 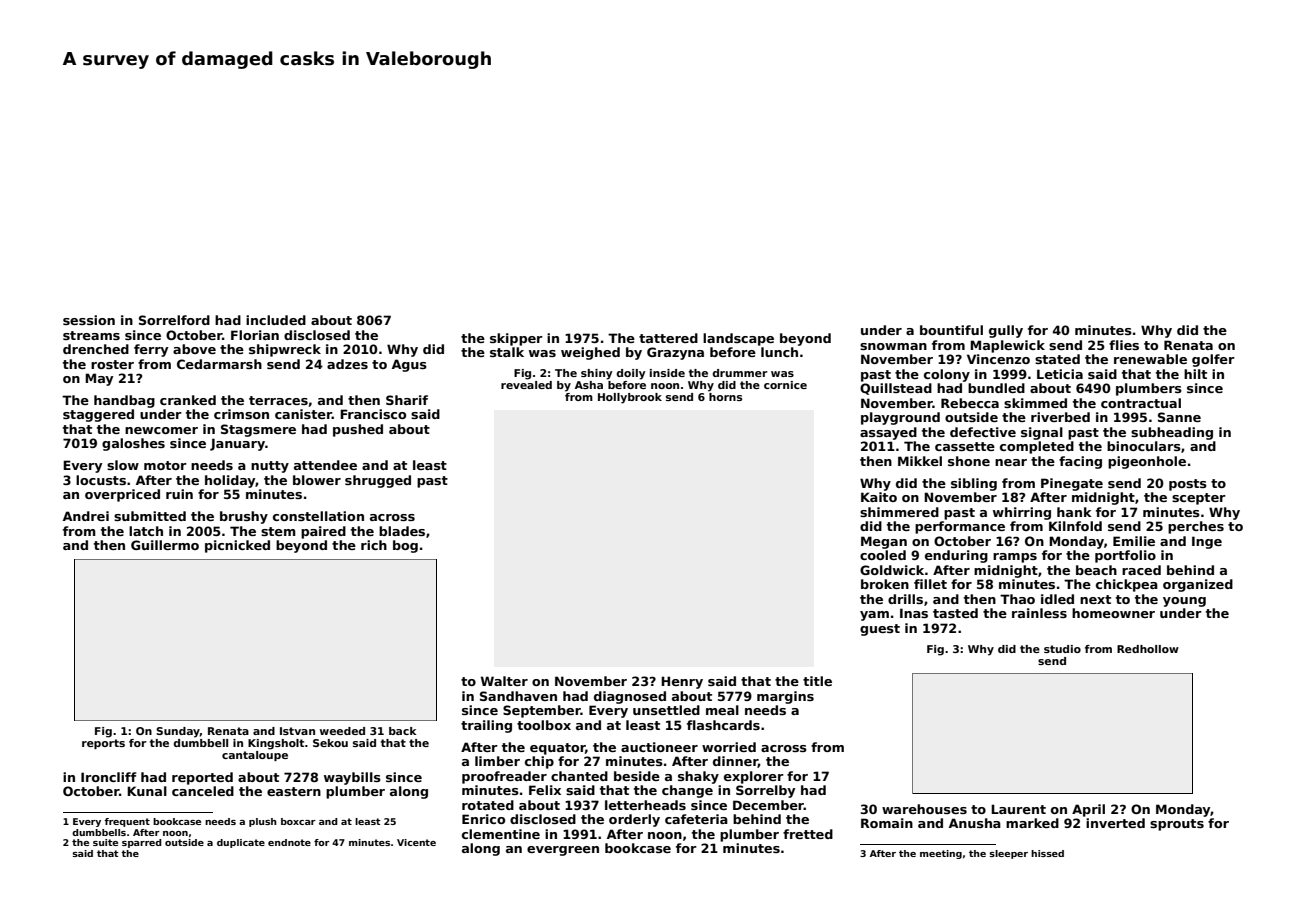 I want to click on May, so click(x=99, y=379).
